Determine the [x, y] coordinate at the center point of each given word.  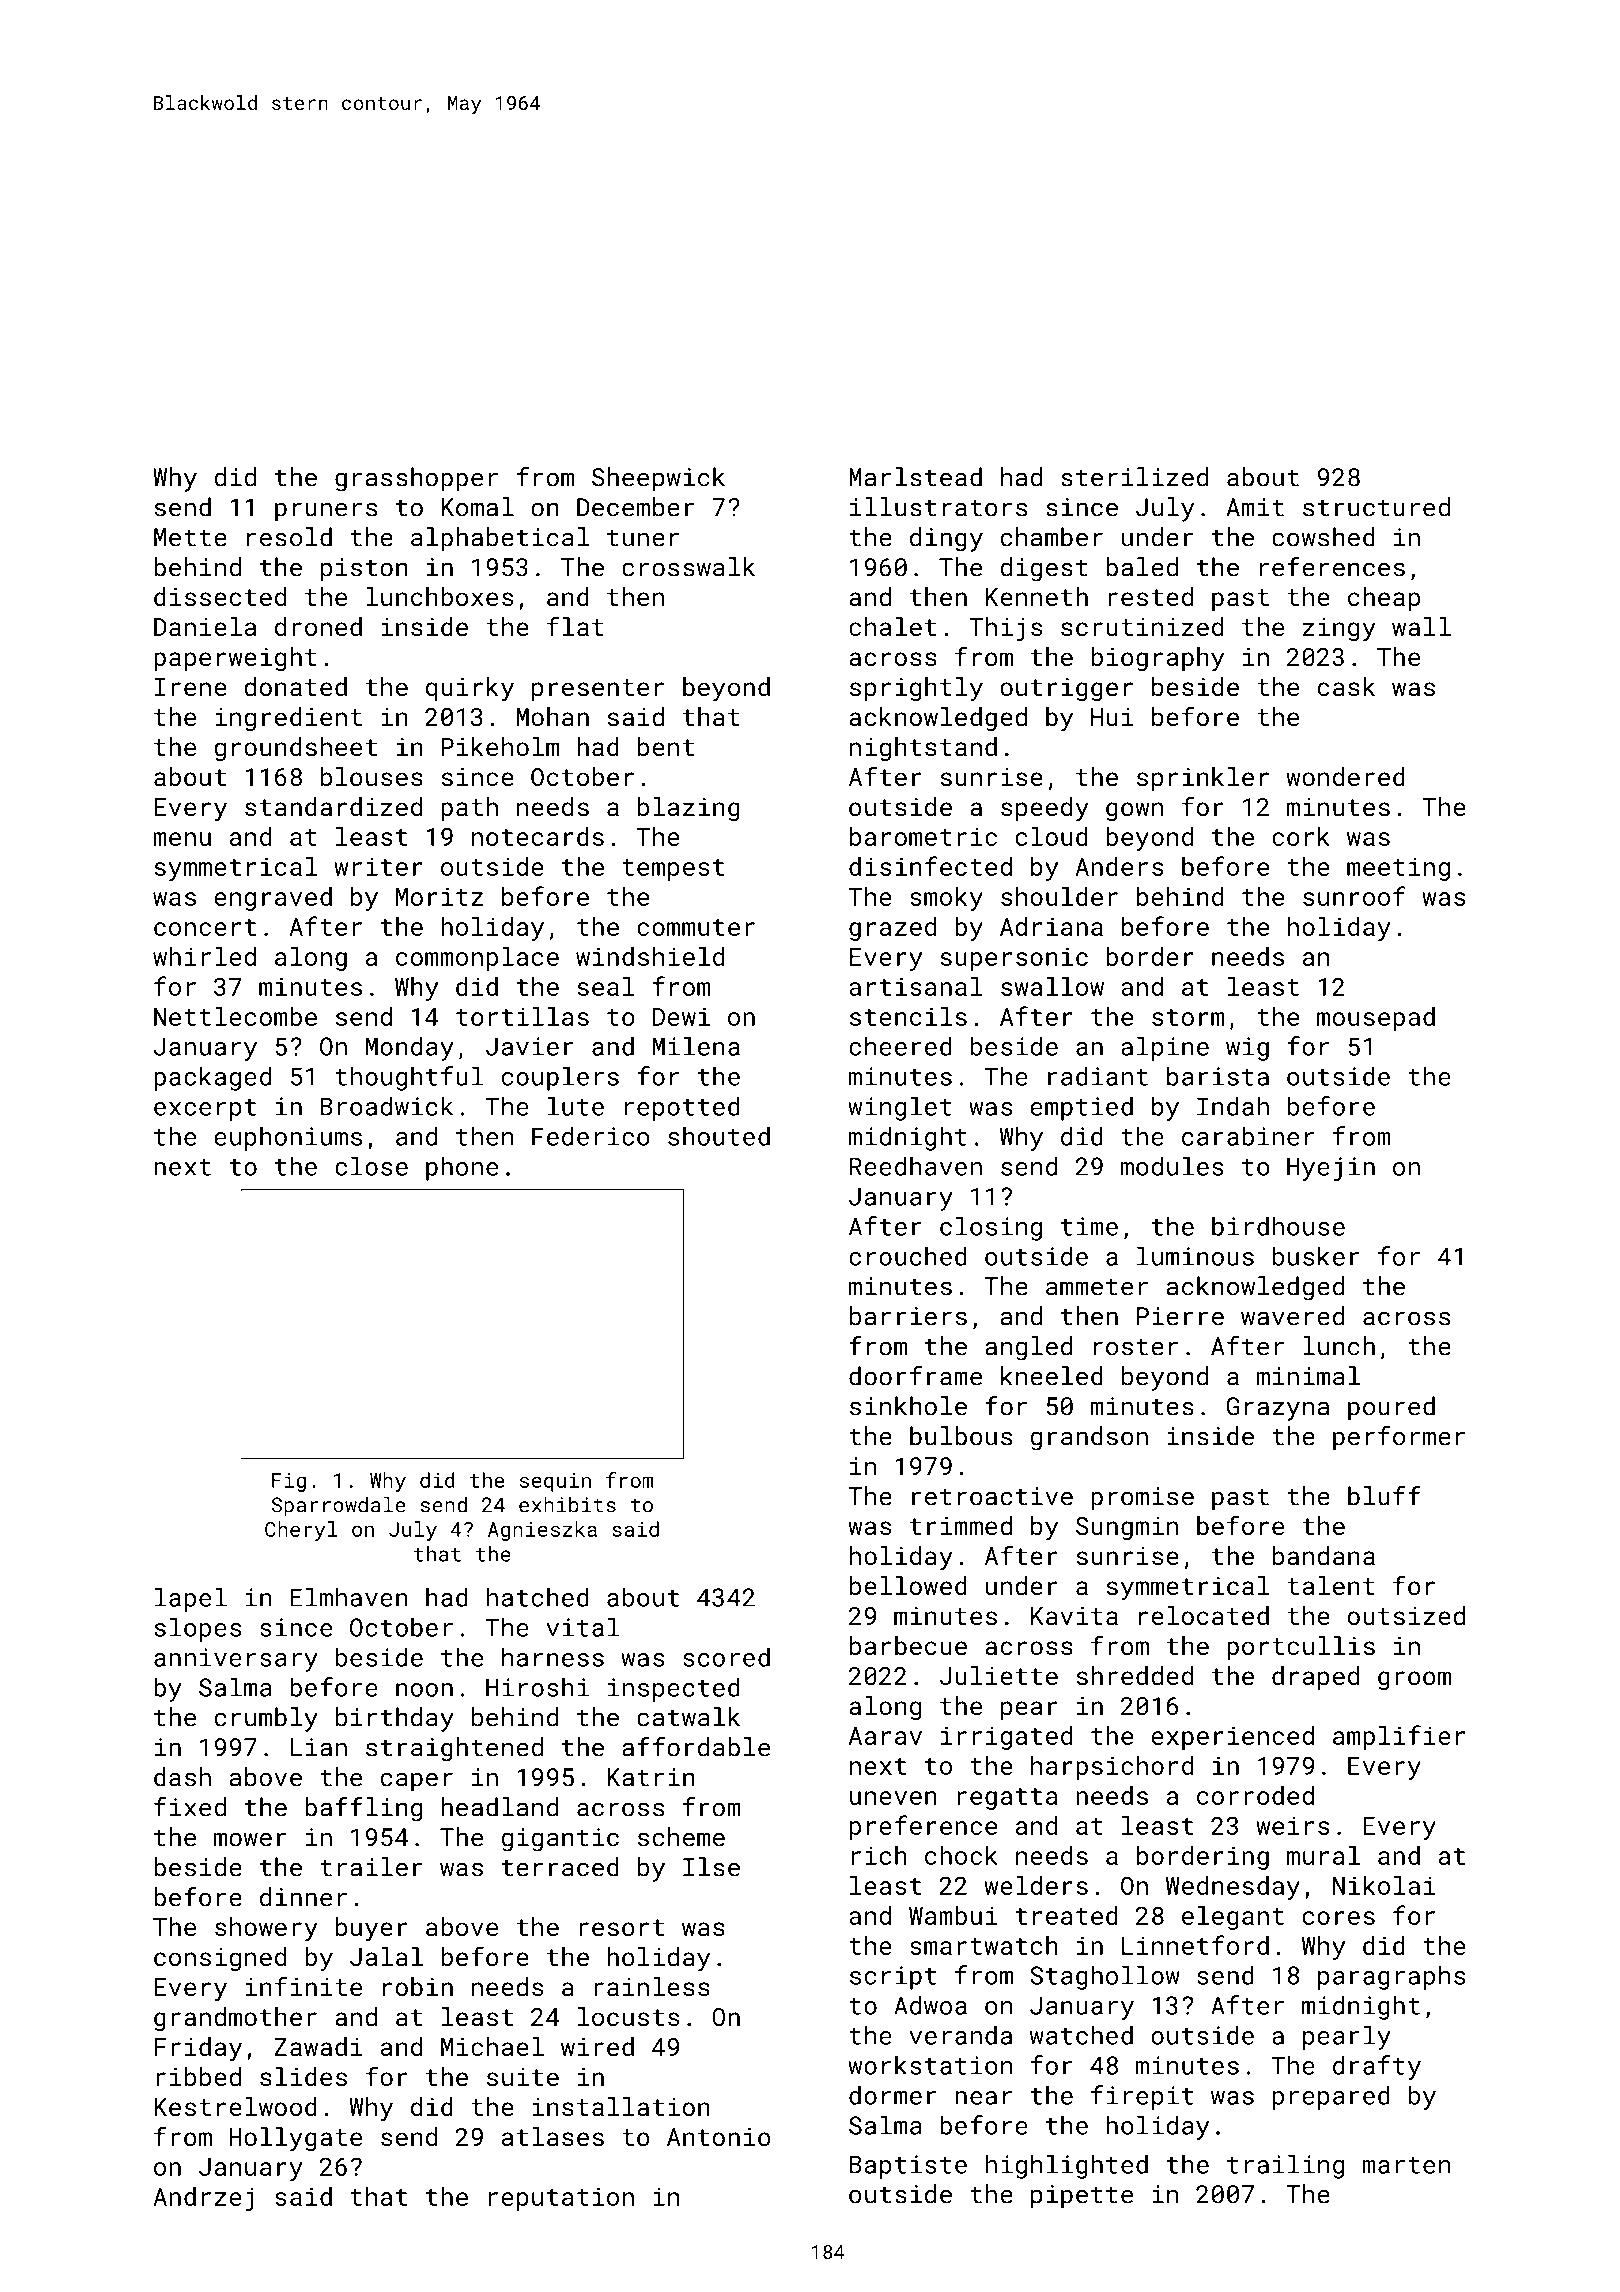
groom [1414, 1680]
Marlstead [915, 477]
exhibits [567, 1505]
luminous [1195, 1256]
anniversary [236, 1660]
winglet [900, 1108]
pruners [326, 512]
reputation [561, 2199]
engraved [273, 899]
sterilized [1134, 477]
